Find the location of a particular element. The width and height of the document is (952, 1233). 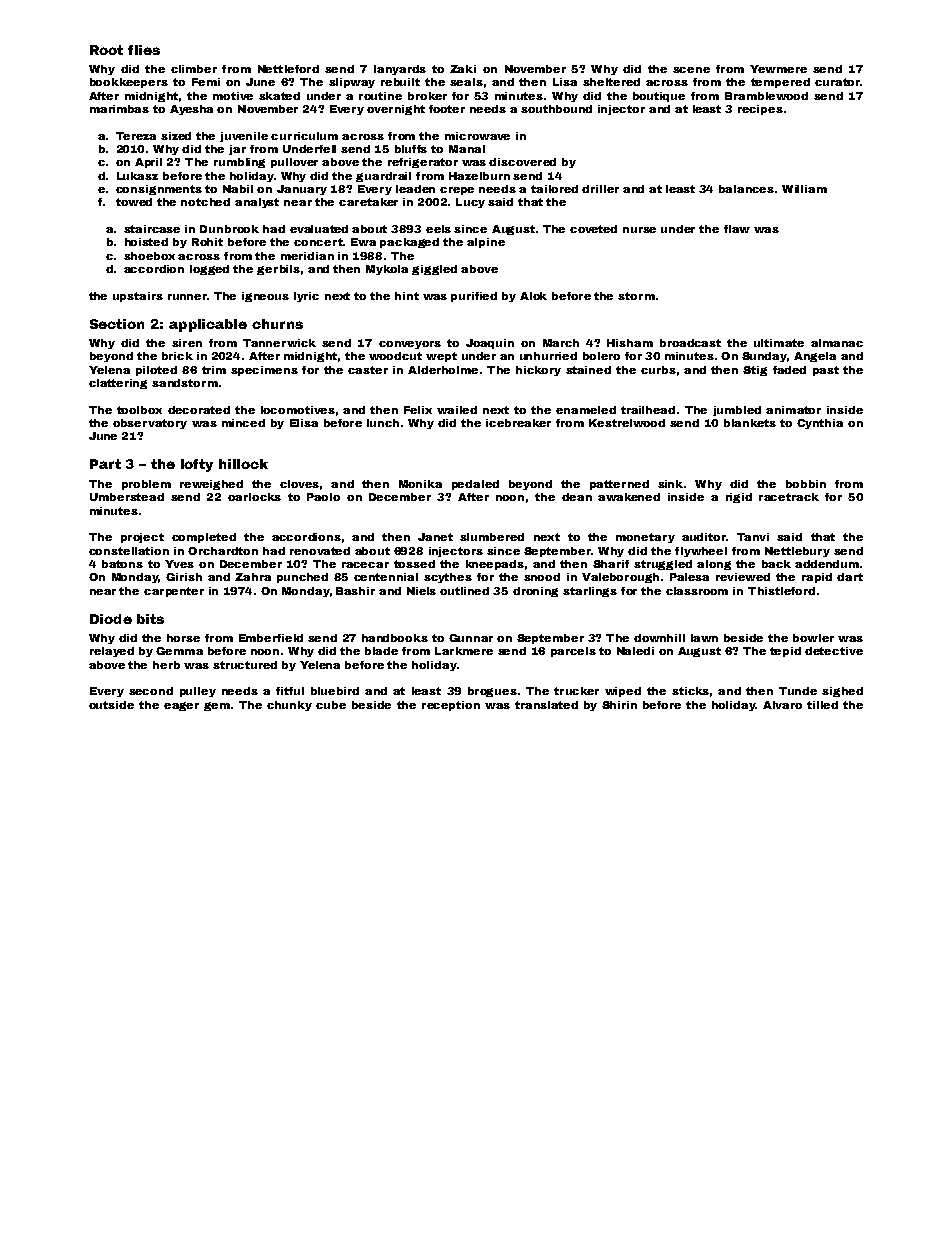

Kestrelwood is located at coordinates (627, 423).
